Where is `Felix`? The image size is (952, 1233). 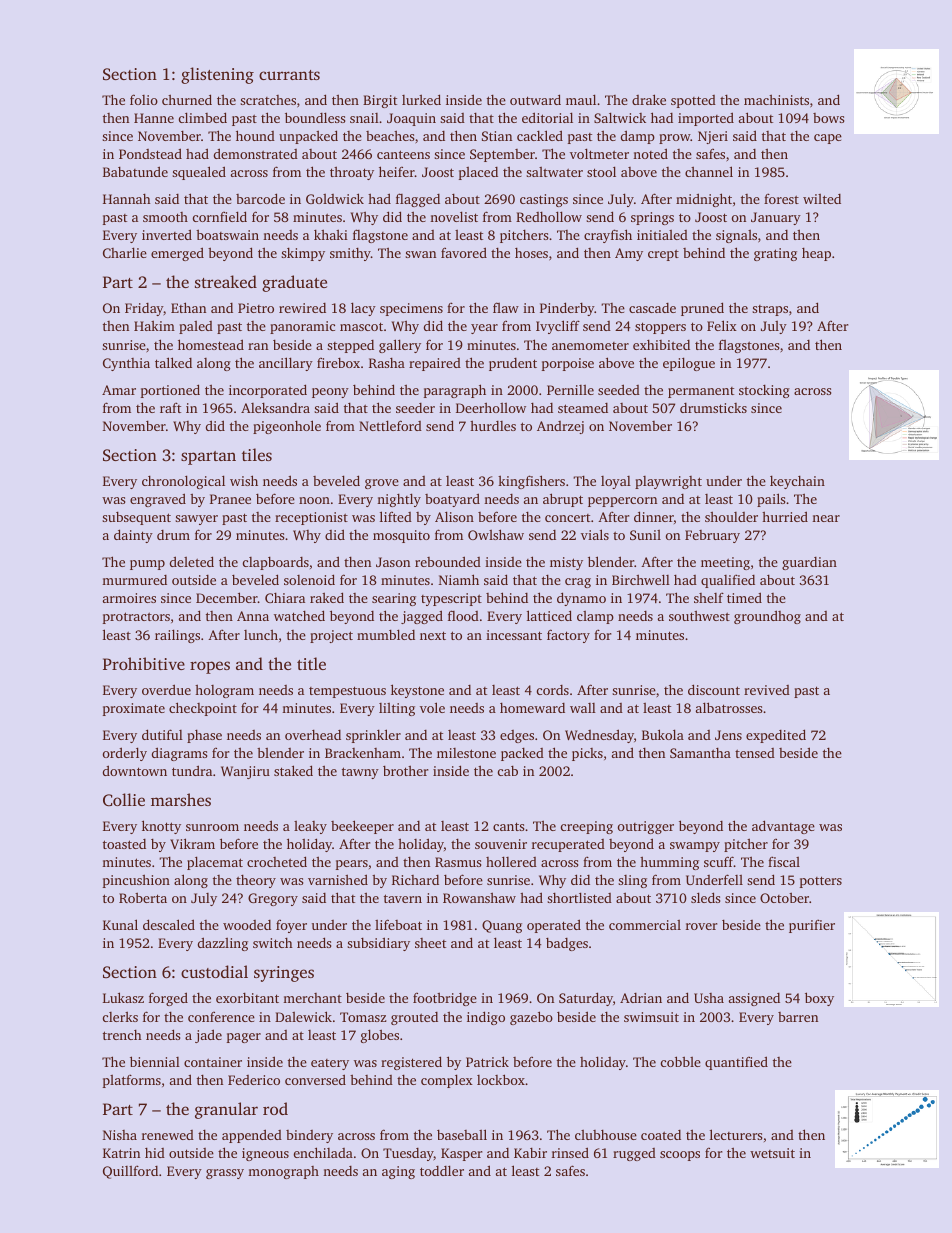
Felix is located at coordinates (722, 325).
